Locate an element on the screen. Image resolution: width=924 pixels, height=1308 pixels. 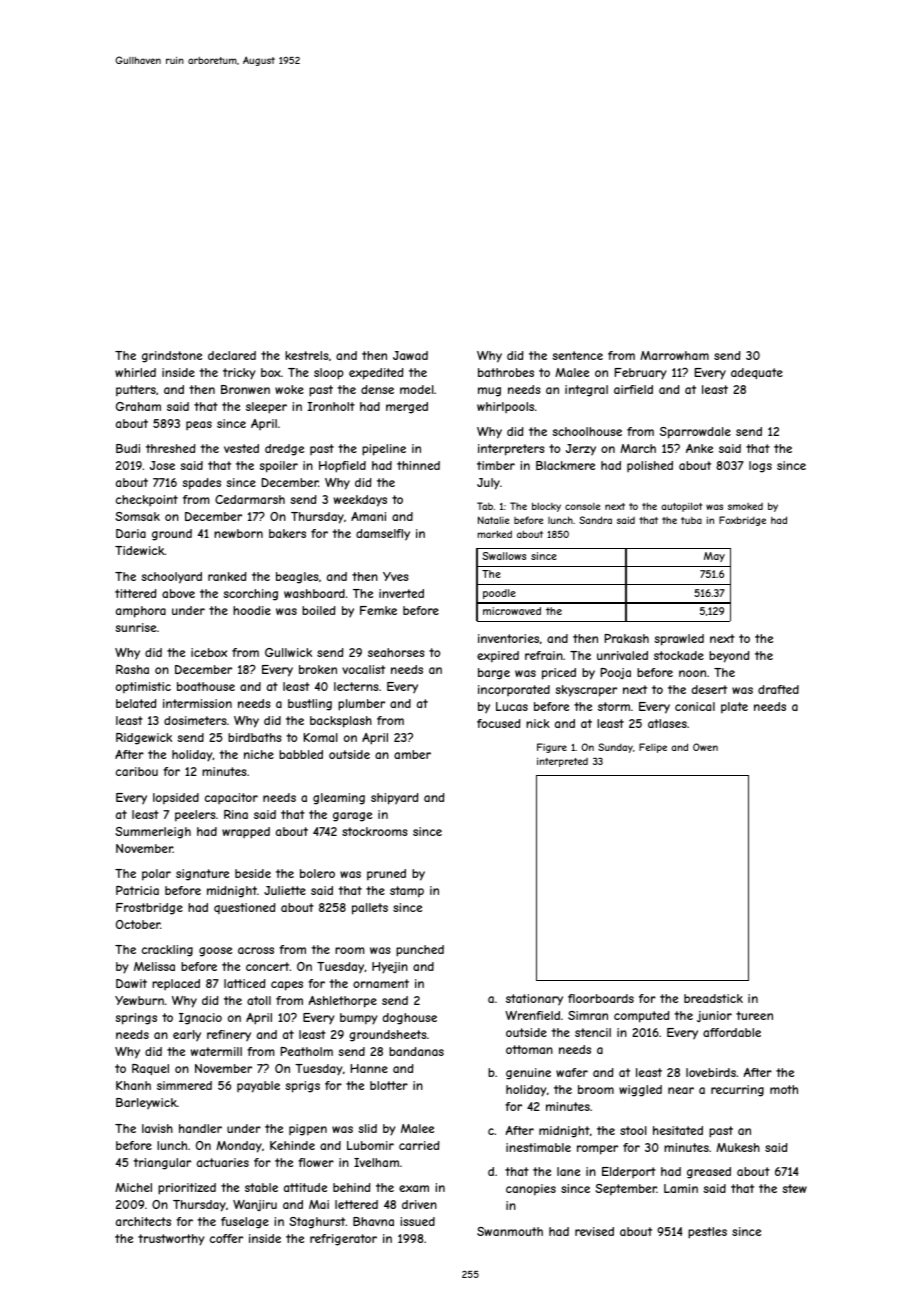
drafted is located at coordinates (778, 689).
